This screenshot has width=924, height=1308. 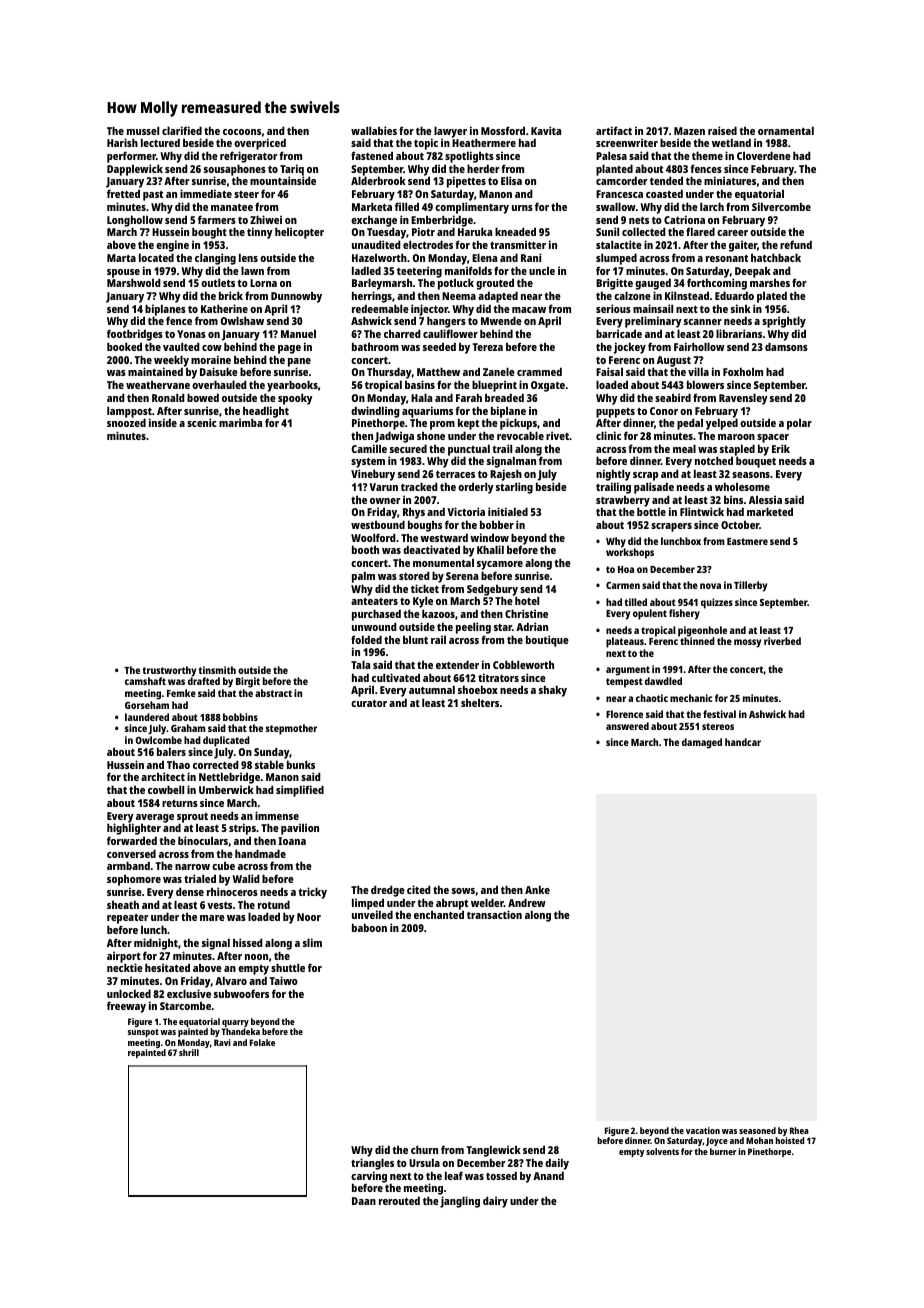 I want to click on Daan, so click(x=364, y=1201).
